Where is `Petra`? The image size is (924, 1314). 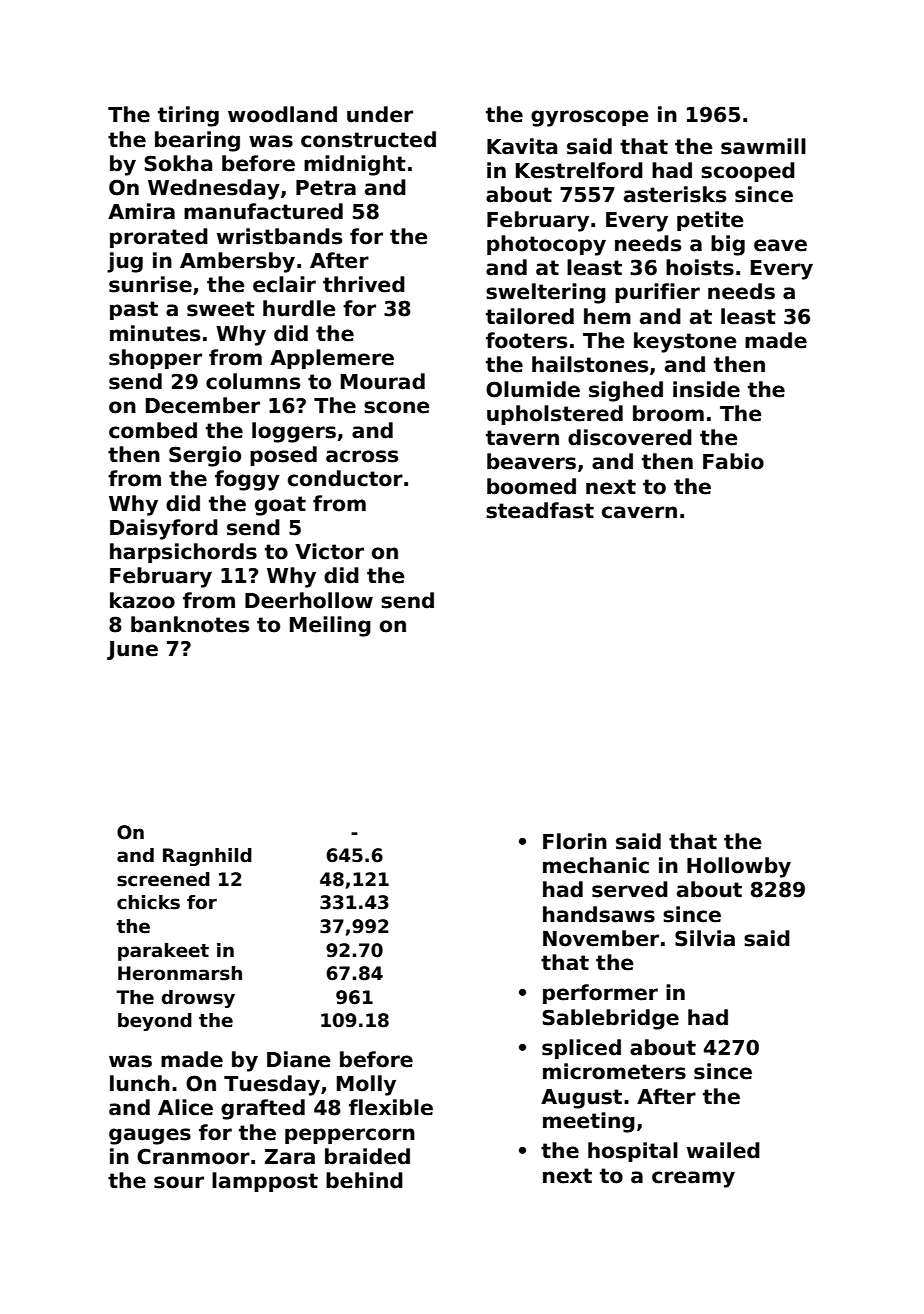 Petra is located at coordinates (326, 188).
